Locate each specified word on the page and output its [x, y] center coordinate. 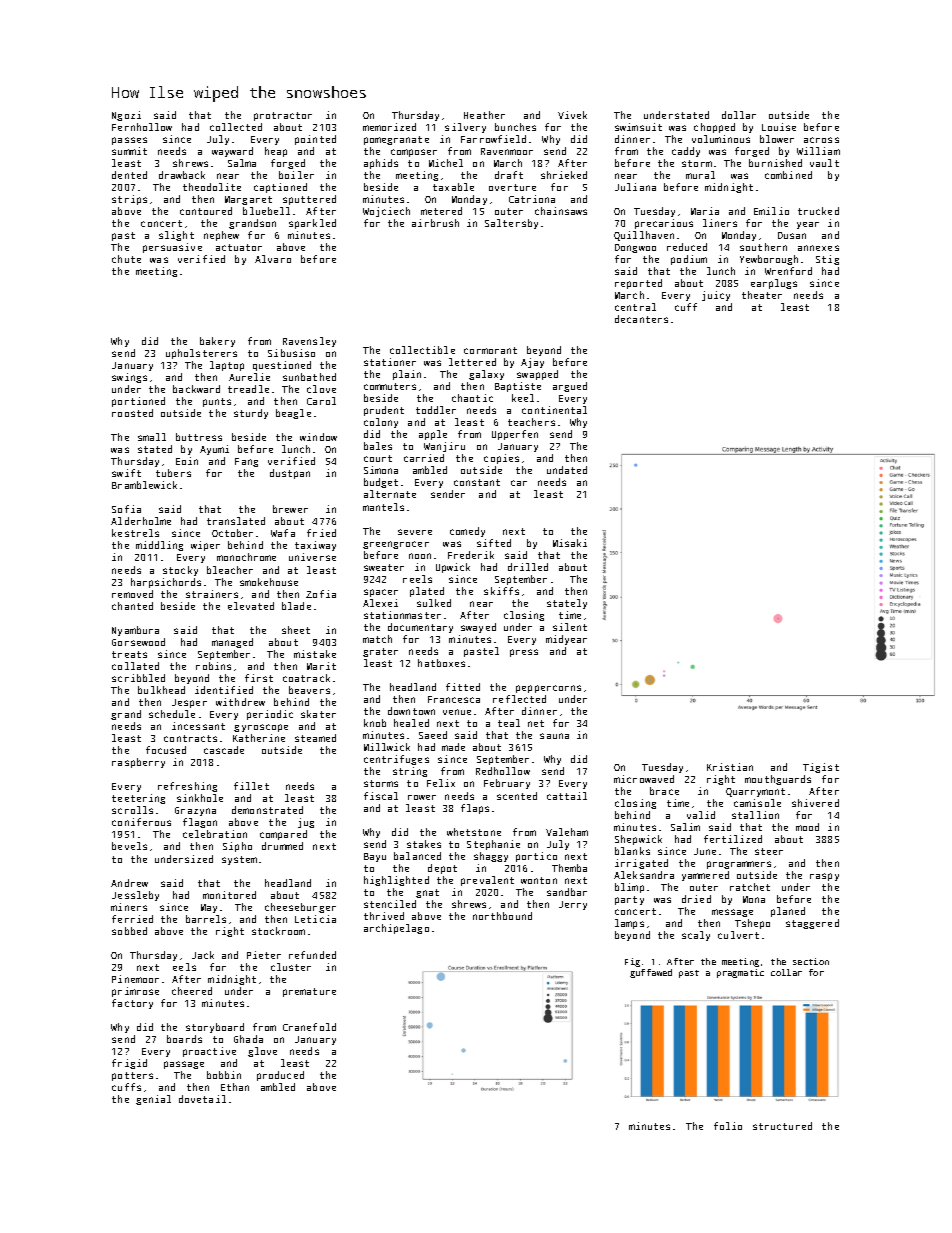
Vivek [572, 115]
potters [132, 1076]
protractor [283, 116]
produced [280, 1076]
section [811, 961]
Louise [779, 127]
